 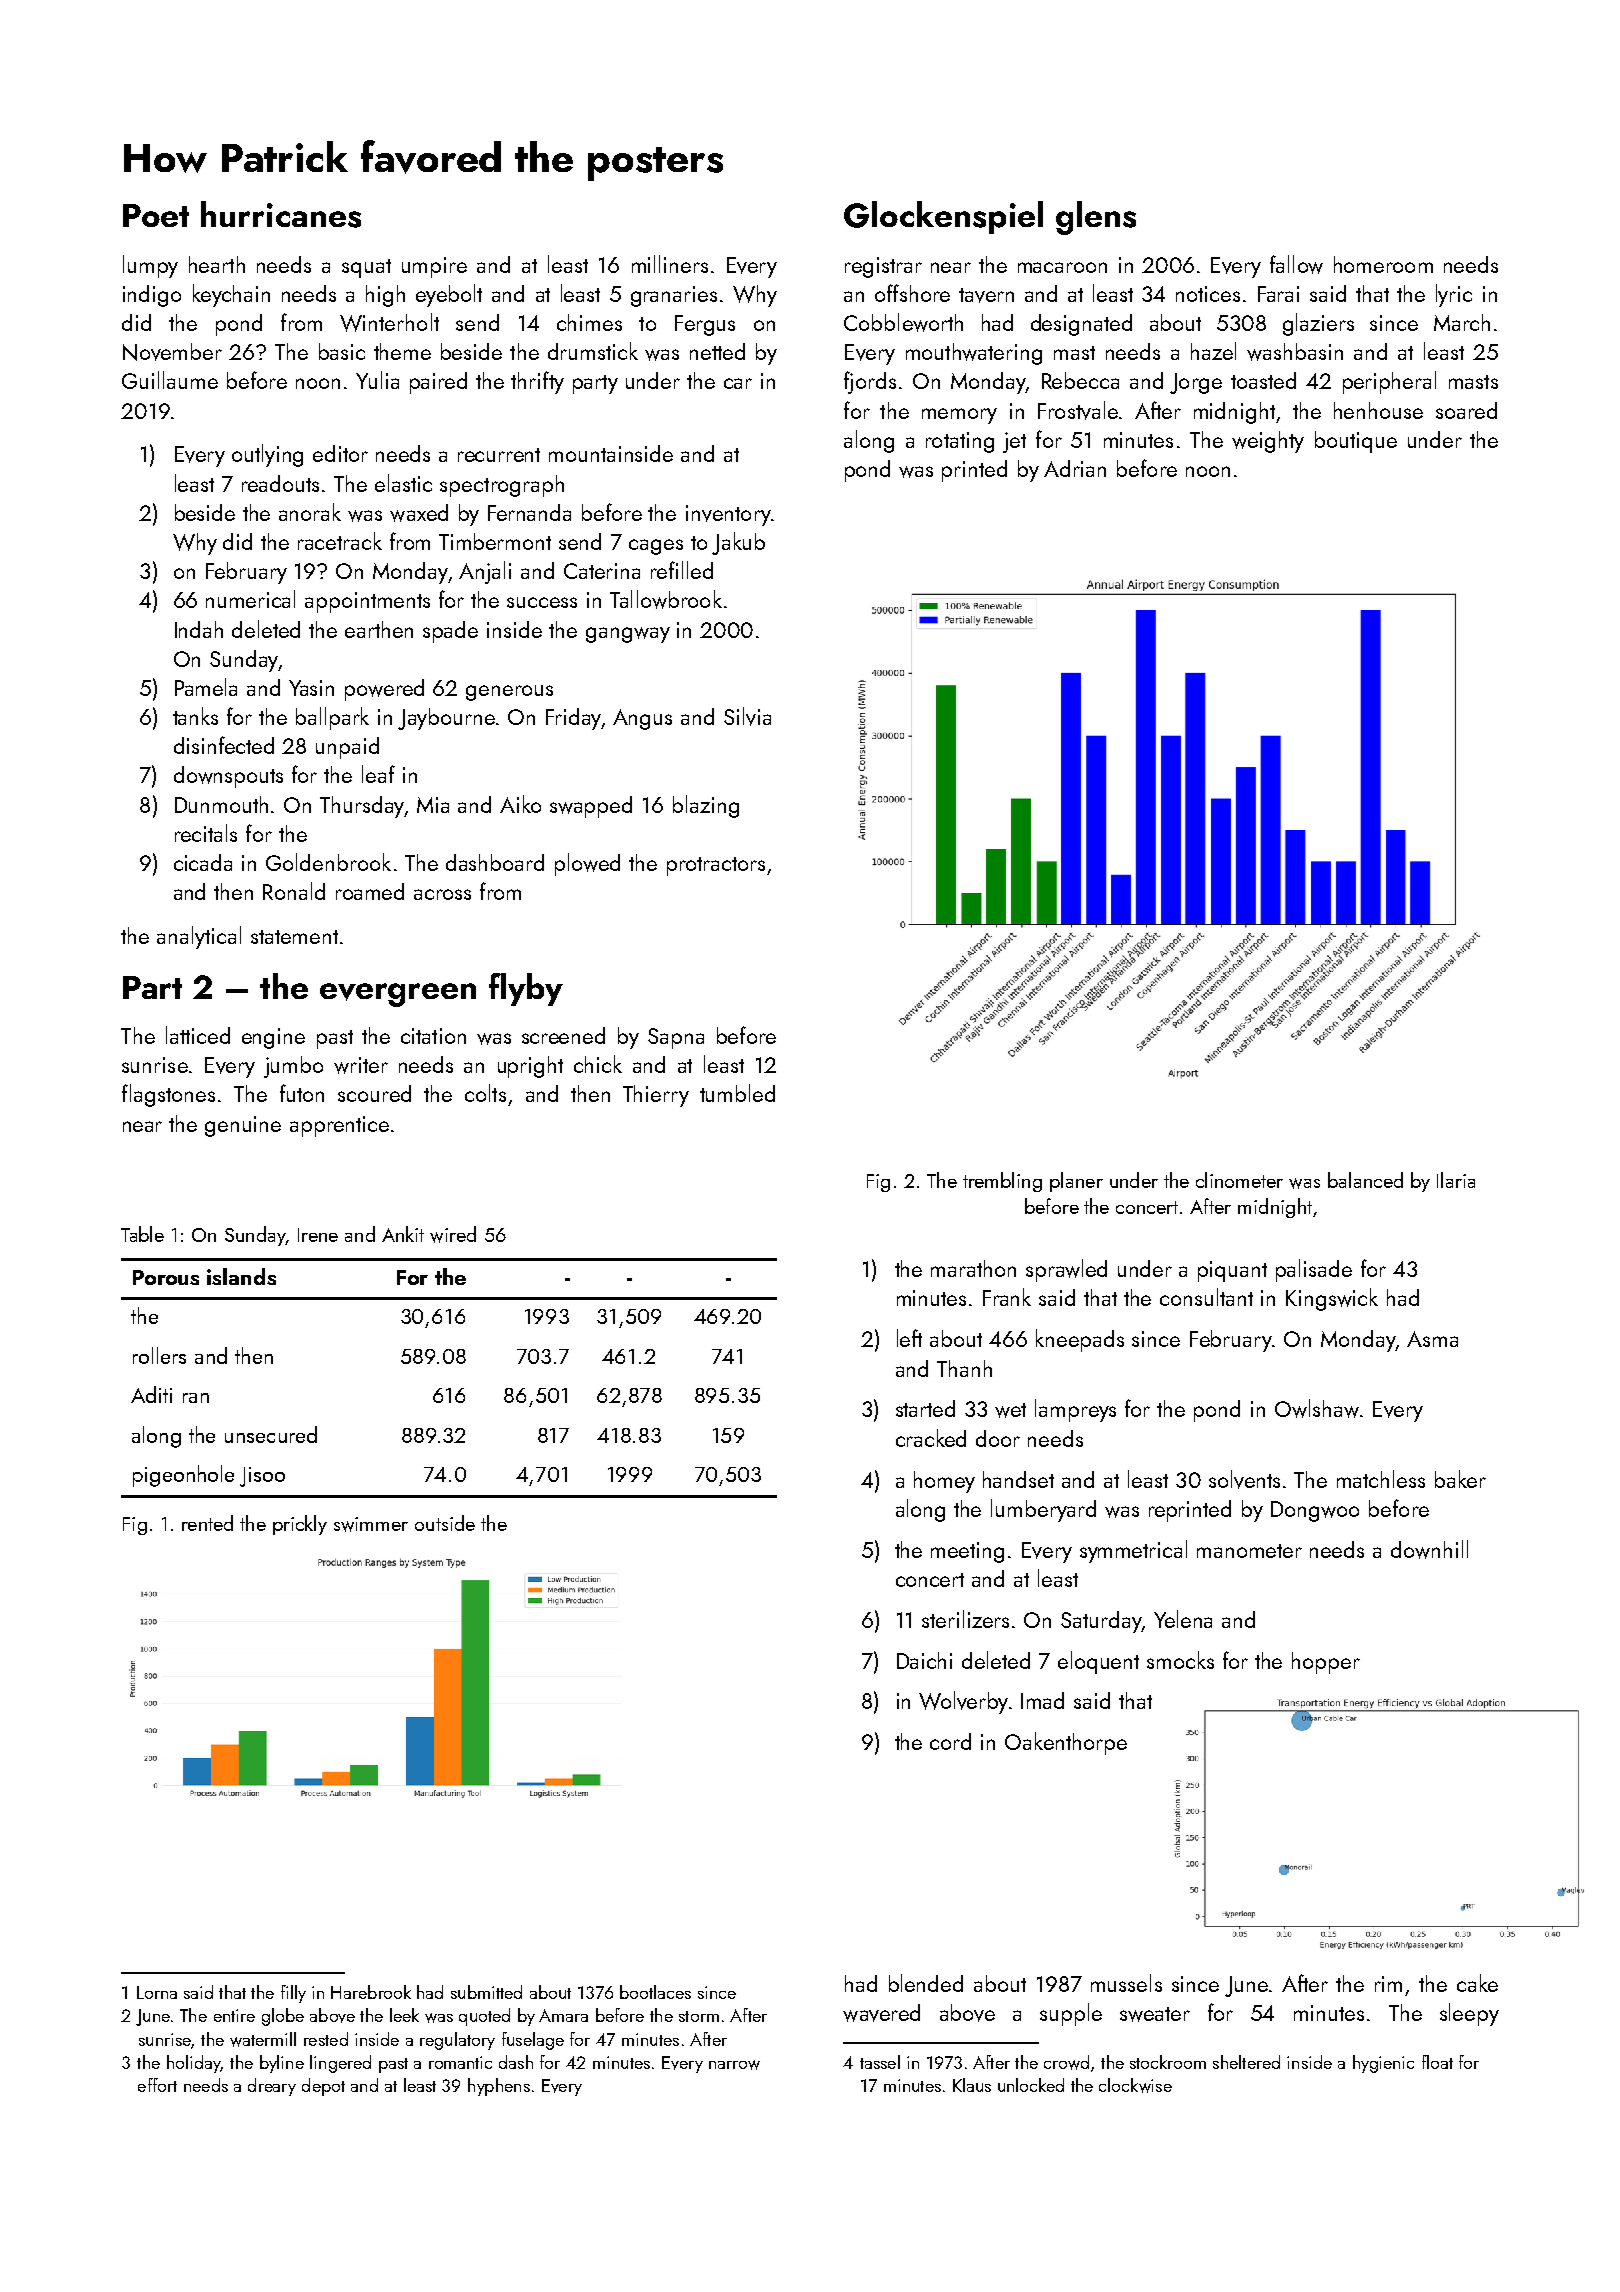 What do you see at coordinates (293, 1067) in the screenshot?
I see `jumbo` at bounding box center [293, 1067].
